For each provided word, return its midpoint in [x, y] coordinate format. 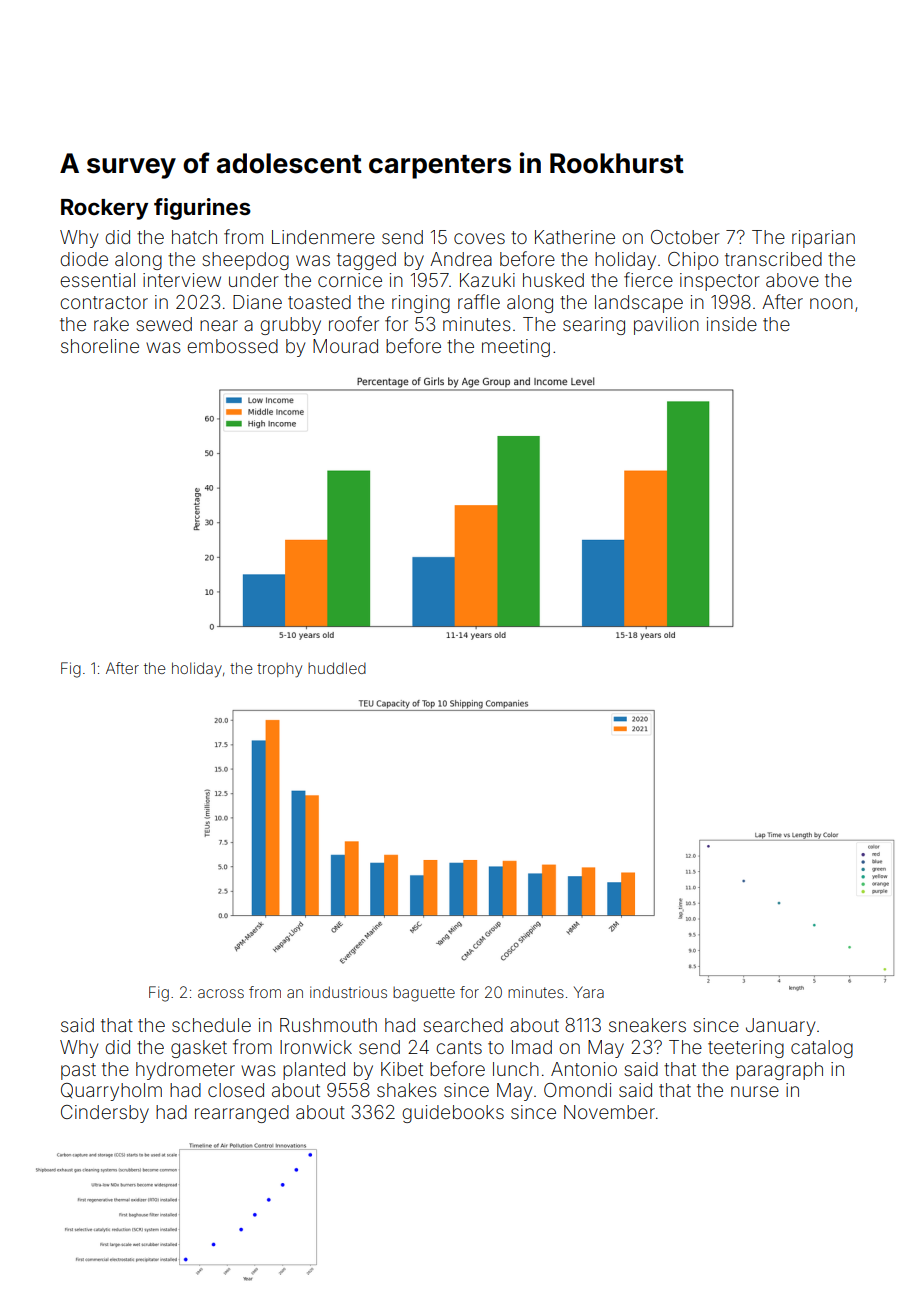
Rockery [104, 209]
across [221, 993]
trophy [279, 670]
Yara [589, 992]
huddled [337, 668]
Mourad [345, 346]
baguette [424, 994]
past [78, 1071]
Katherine [575, 237]
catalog [822, 1049]
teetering [746, 1049]
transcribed [773, 259]
